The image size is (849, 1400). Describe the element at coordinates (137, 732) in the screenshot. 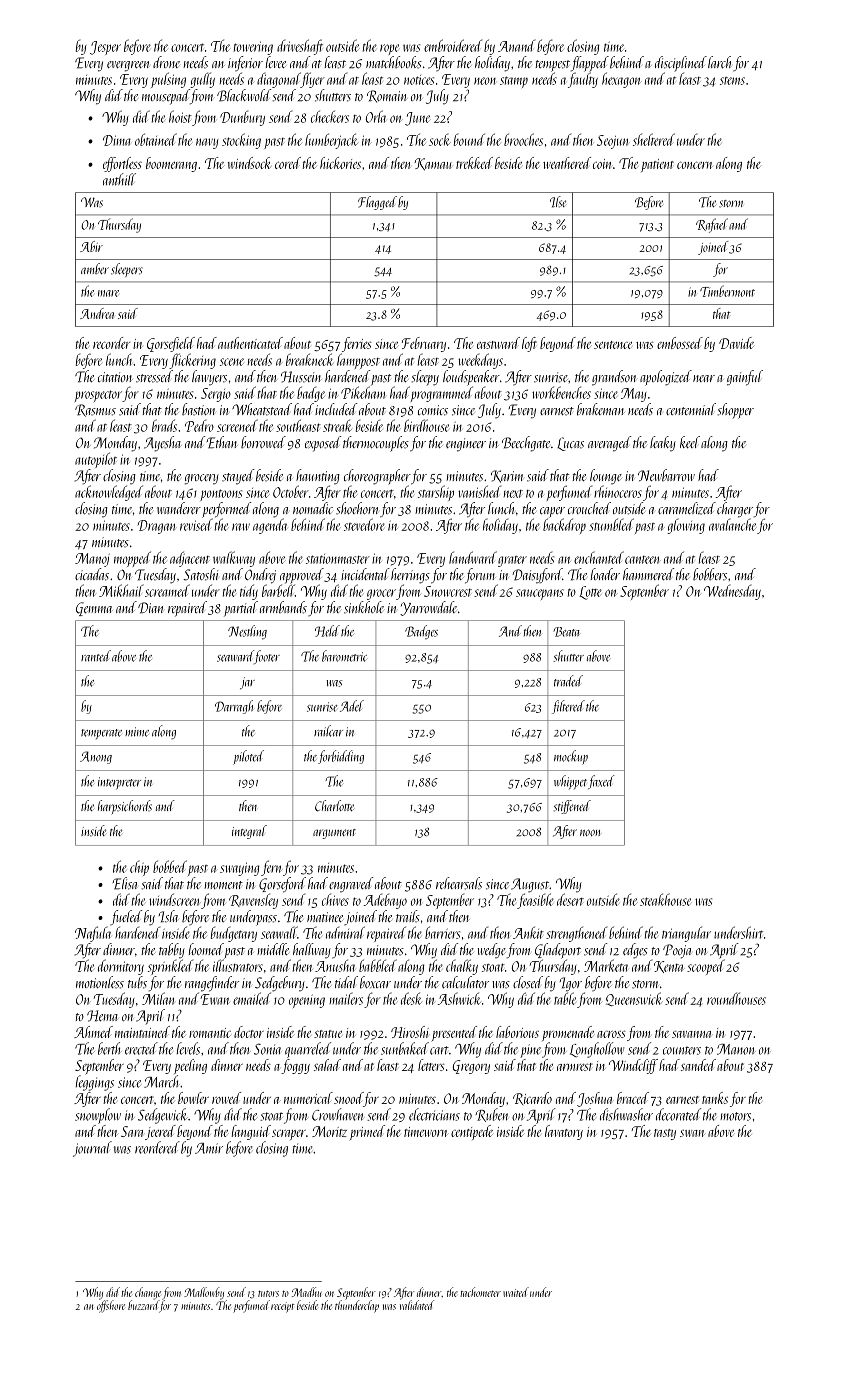

I see `mime` at that location.
